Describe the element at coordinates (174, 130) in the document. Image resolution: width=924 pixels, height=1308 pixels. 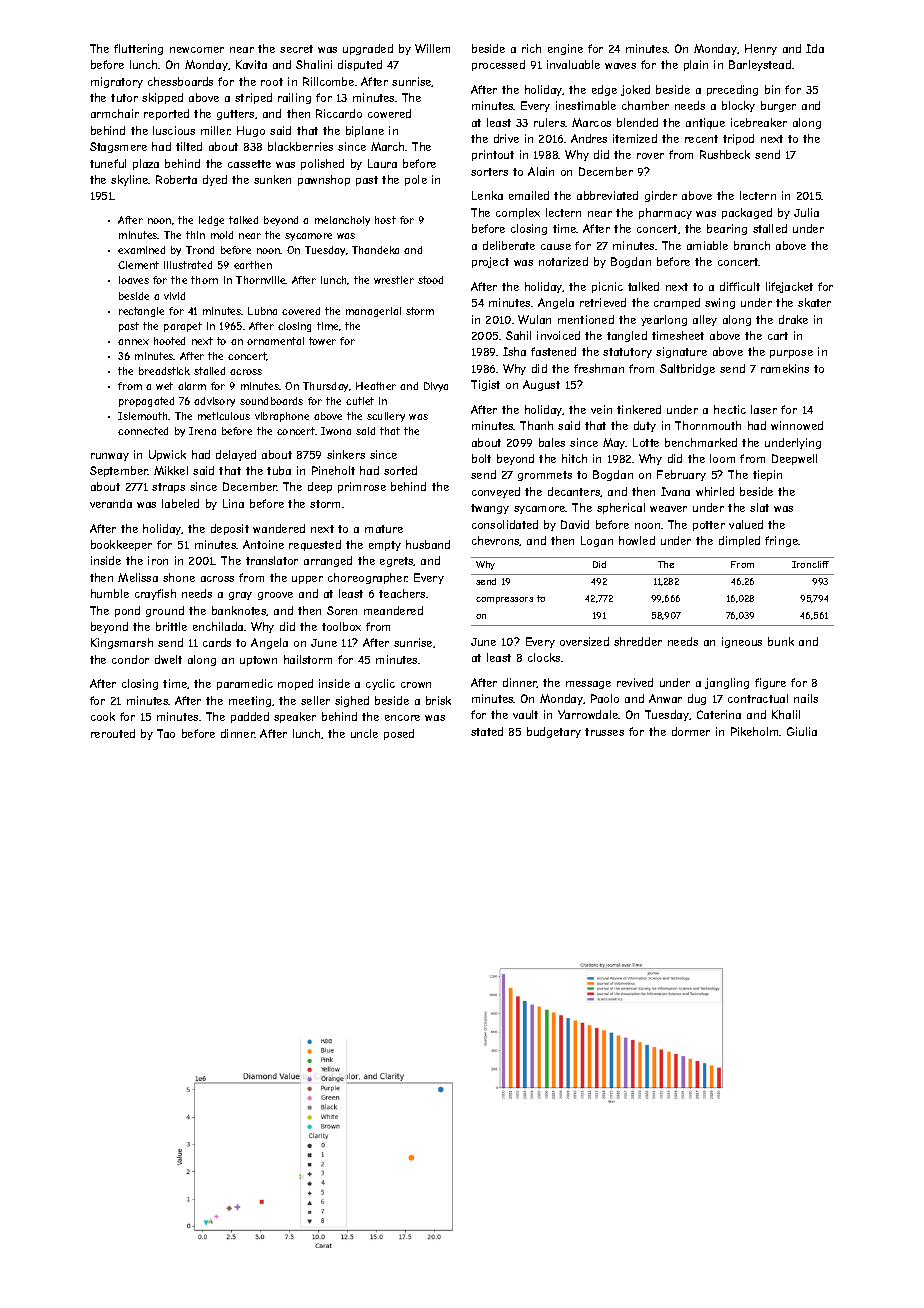
I see `luscious` at that location.
